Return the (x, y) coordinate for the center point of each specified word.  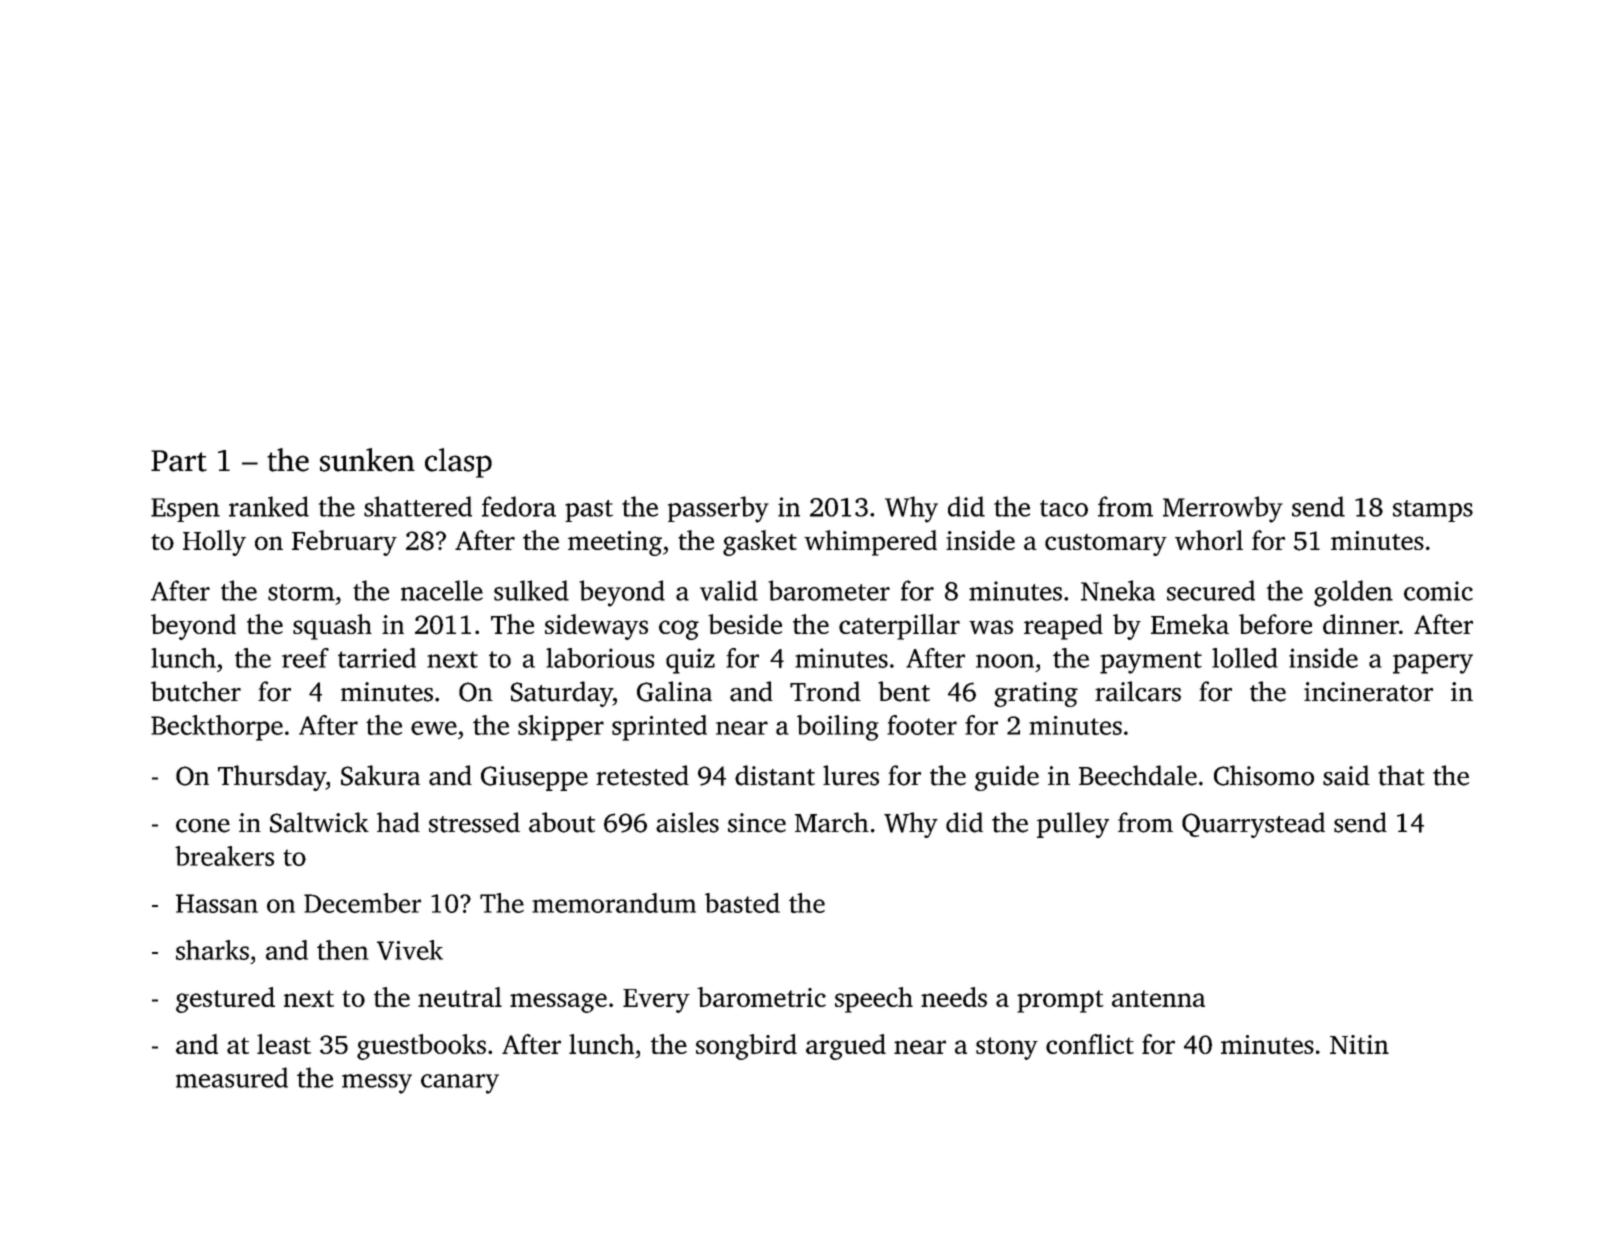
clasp (458, 463)
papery (1433, 664)
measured (232, 1077)
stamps (1433, 511)
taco (1064, 508)
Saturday (562, 694)
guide (1007, 778)
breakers (224, 856)
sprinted (659, 728)
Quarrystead (1253, 825)
